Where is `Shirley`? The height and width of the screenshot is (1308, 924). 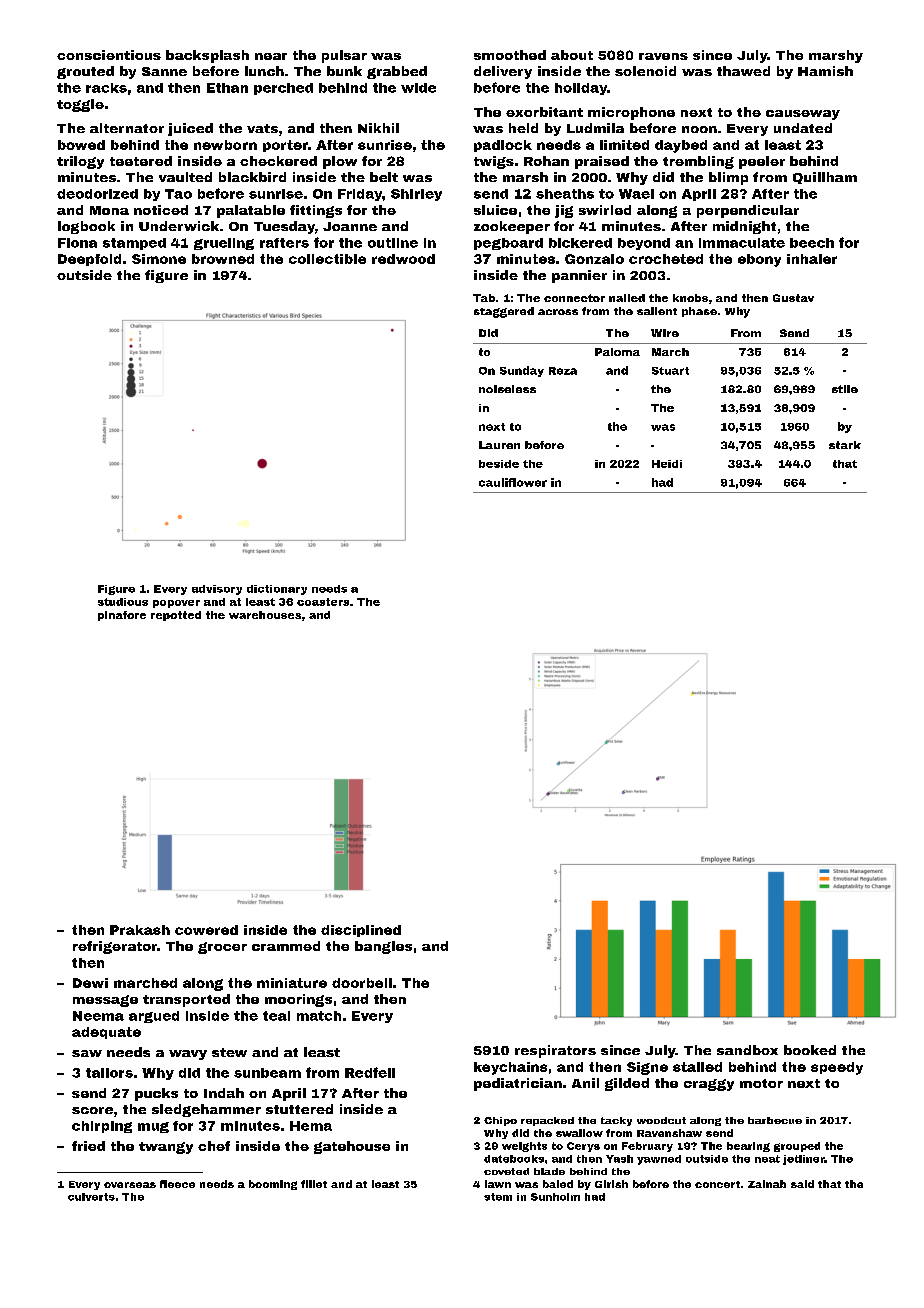
Shirley is located at coordinates (416, 195).
